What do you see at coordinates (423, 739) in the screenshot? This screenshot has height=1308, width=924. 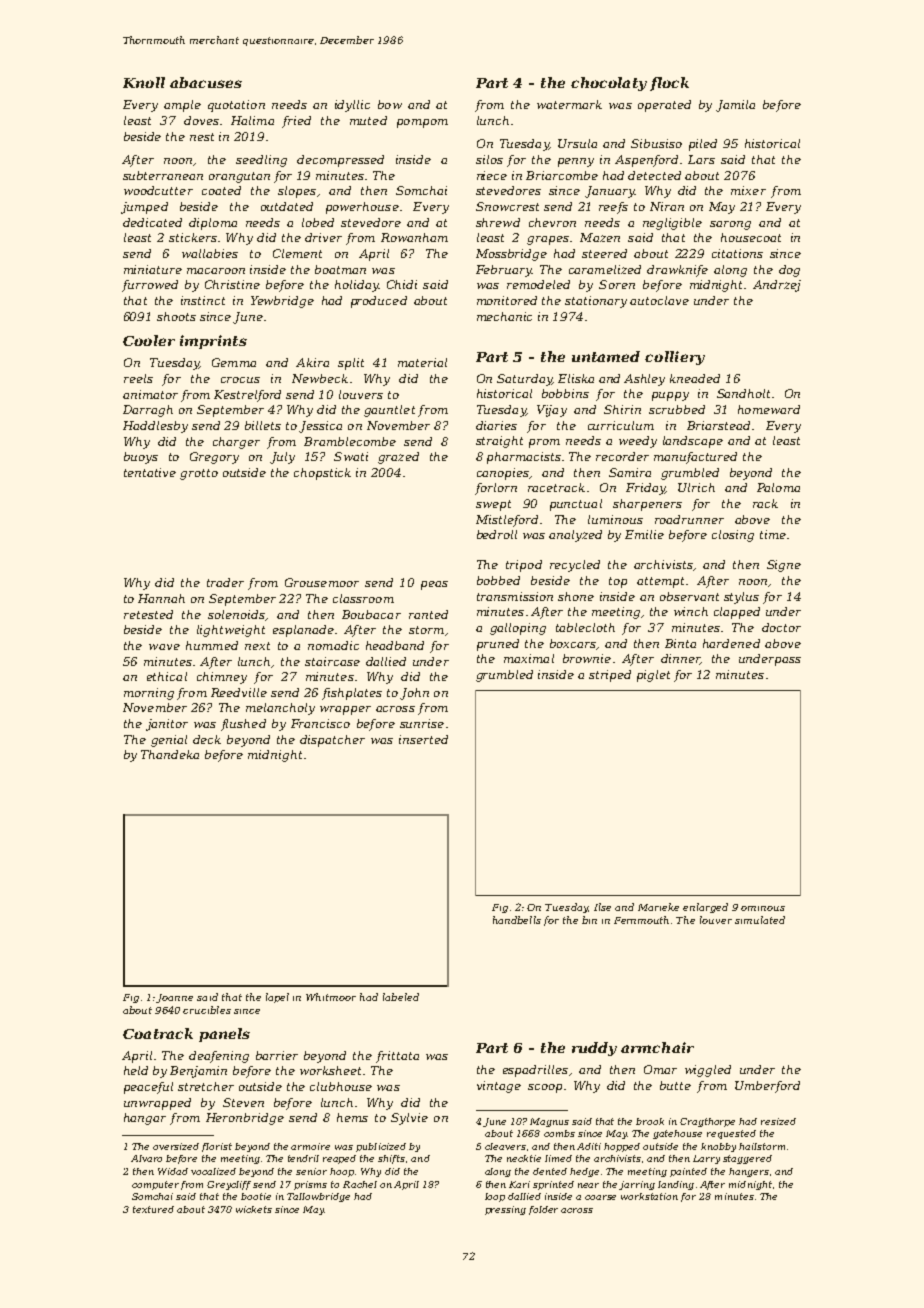 I see `inserted` at bounding box center [423, 739].
